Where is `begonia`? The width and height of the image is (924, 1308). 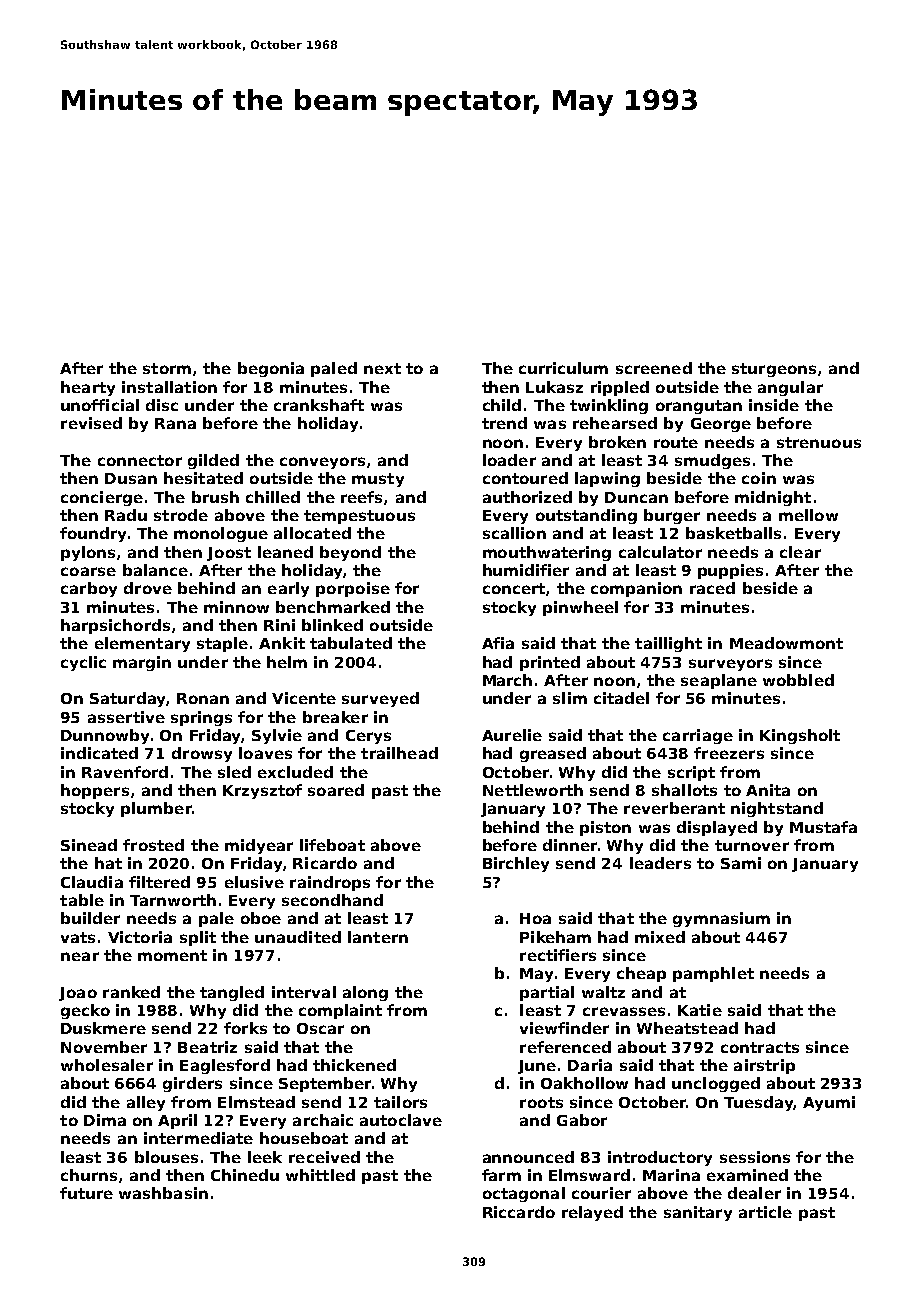 begonia is located at coordinates (271, 369).
